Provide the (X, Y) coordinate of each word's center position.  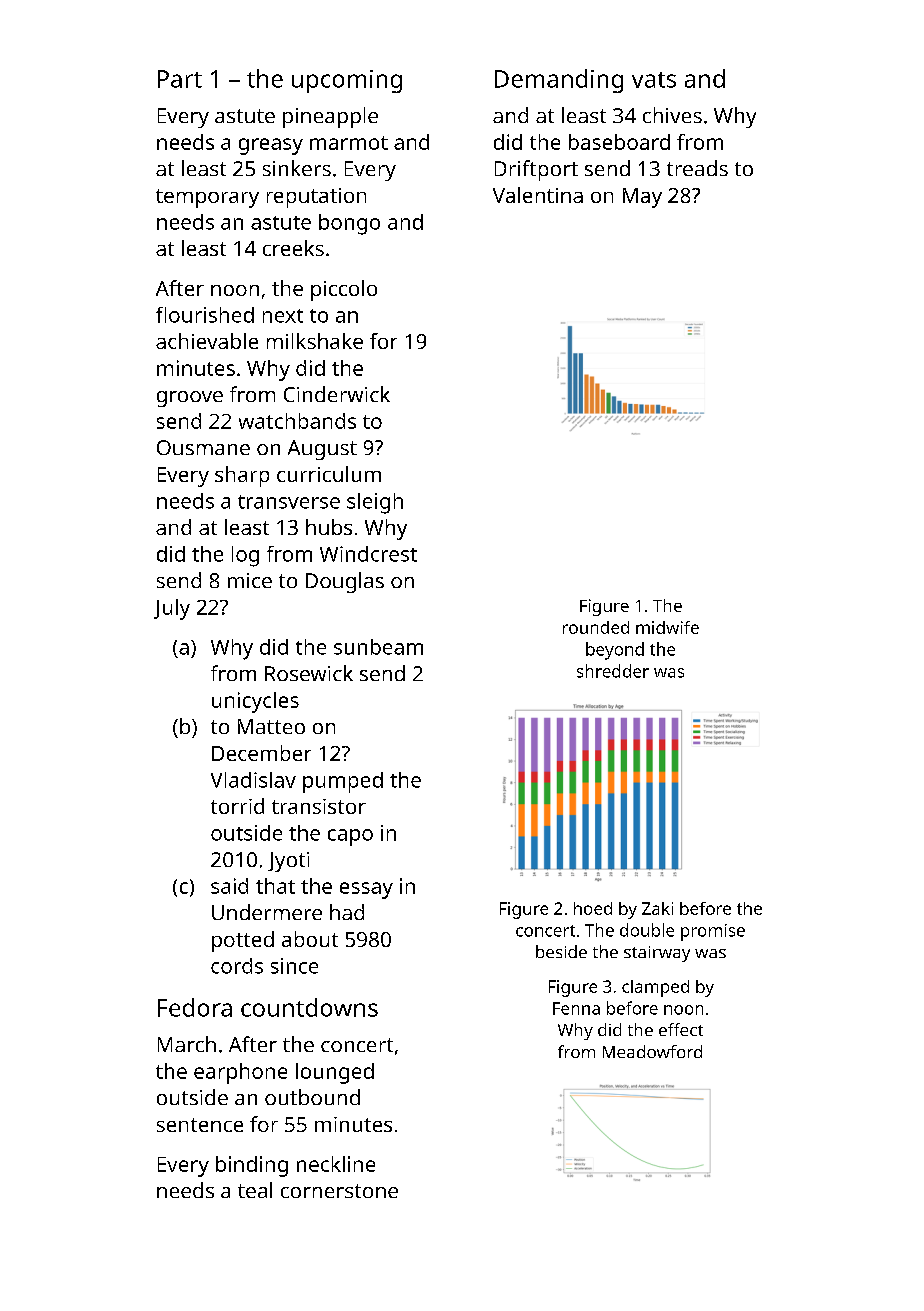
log (245, 556)
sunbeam (378, 647)
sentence (200, 1125)
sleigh (375, 503)
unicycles (255, 702)
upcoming (347, 81)
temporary (207, 198)
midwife (667, 627)
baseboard (619, 142)
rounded (596, 627)
